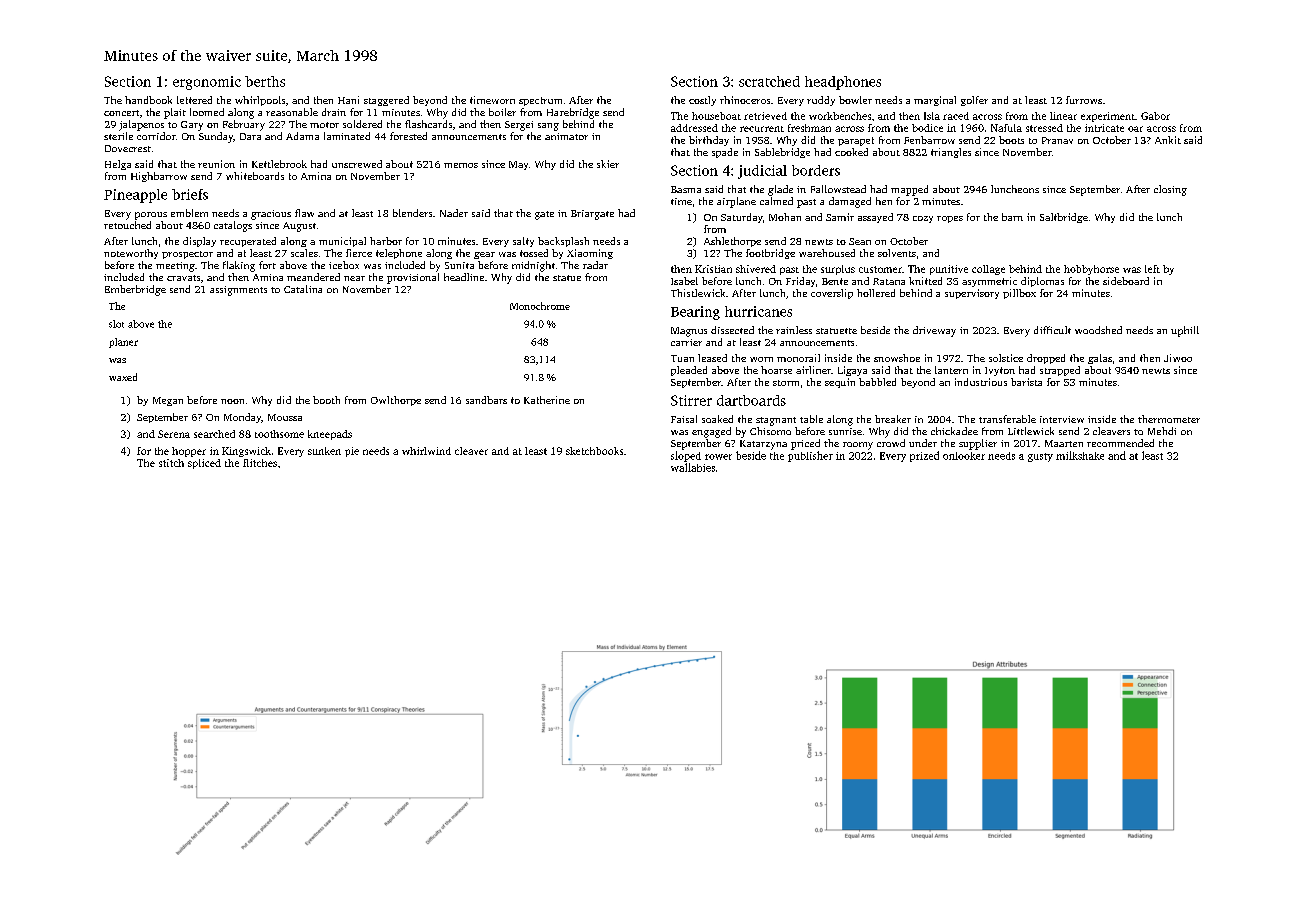 The height and width of the screenshot is (924, 1308). Describe the element at coordinates (260, 463) in the screenshot. I see `flitches` at that location.
